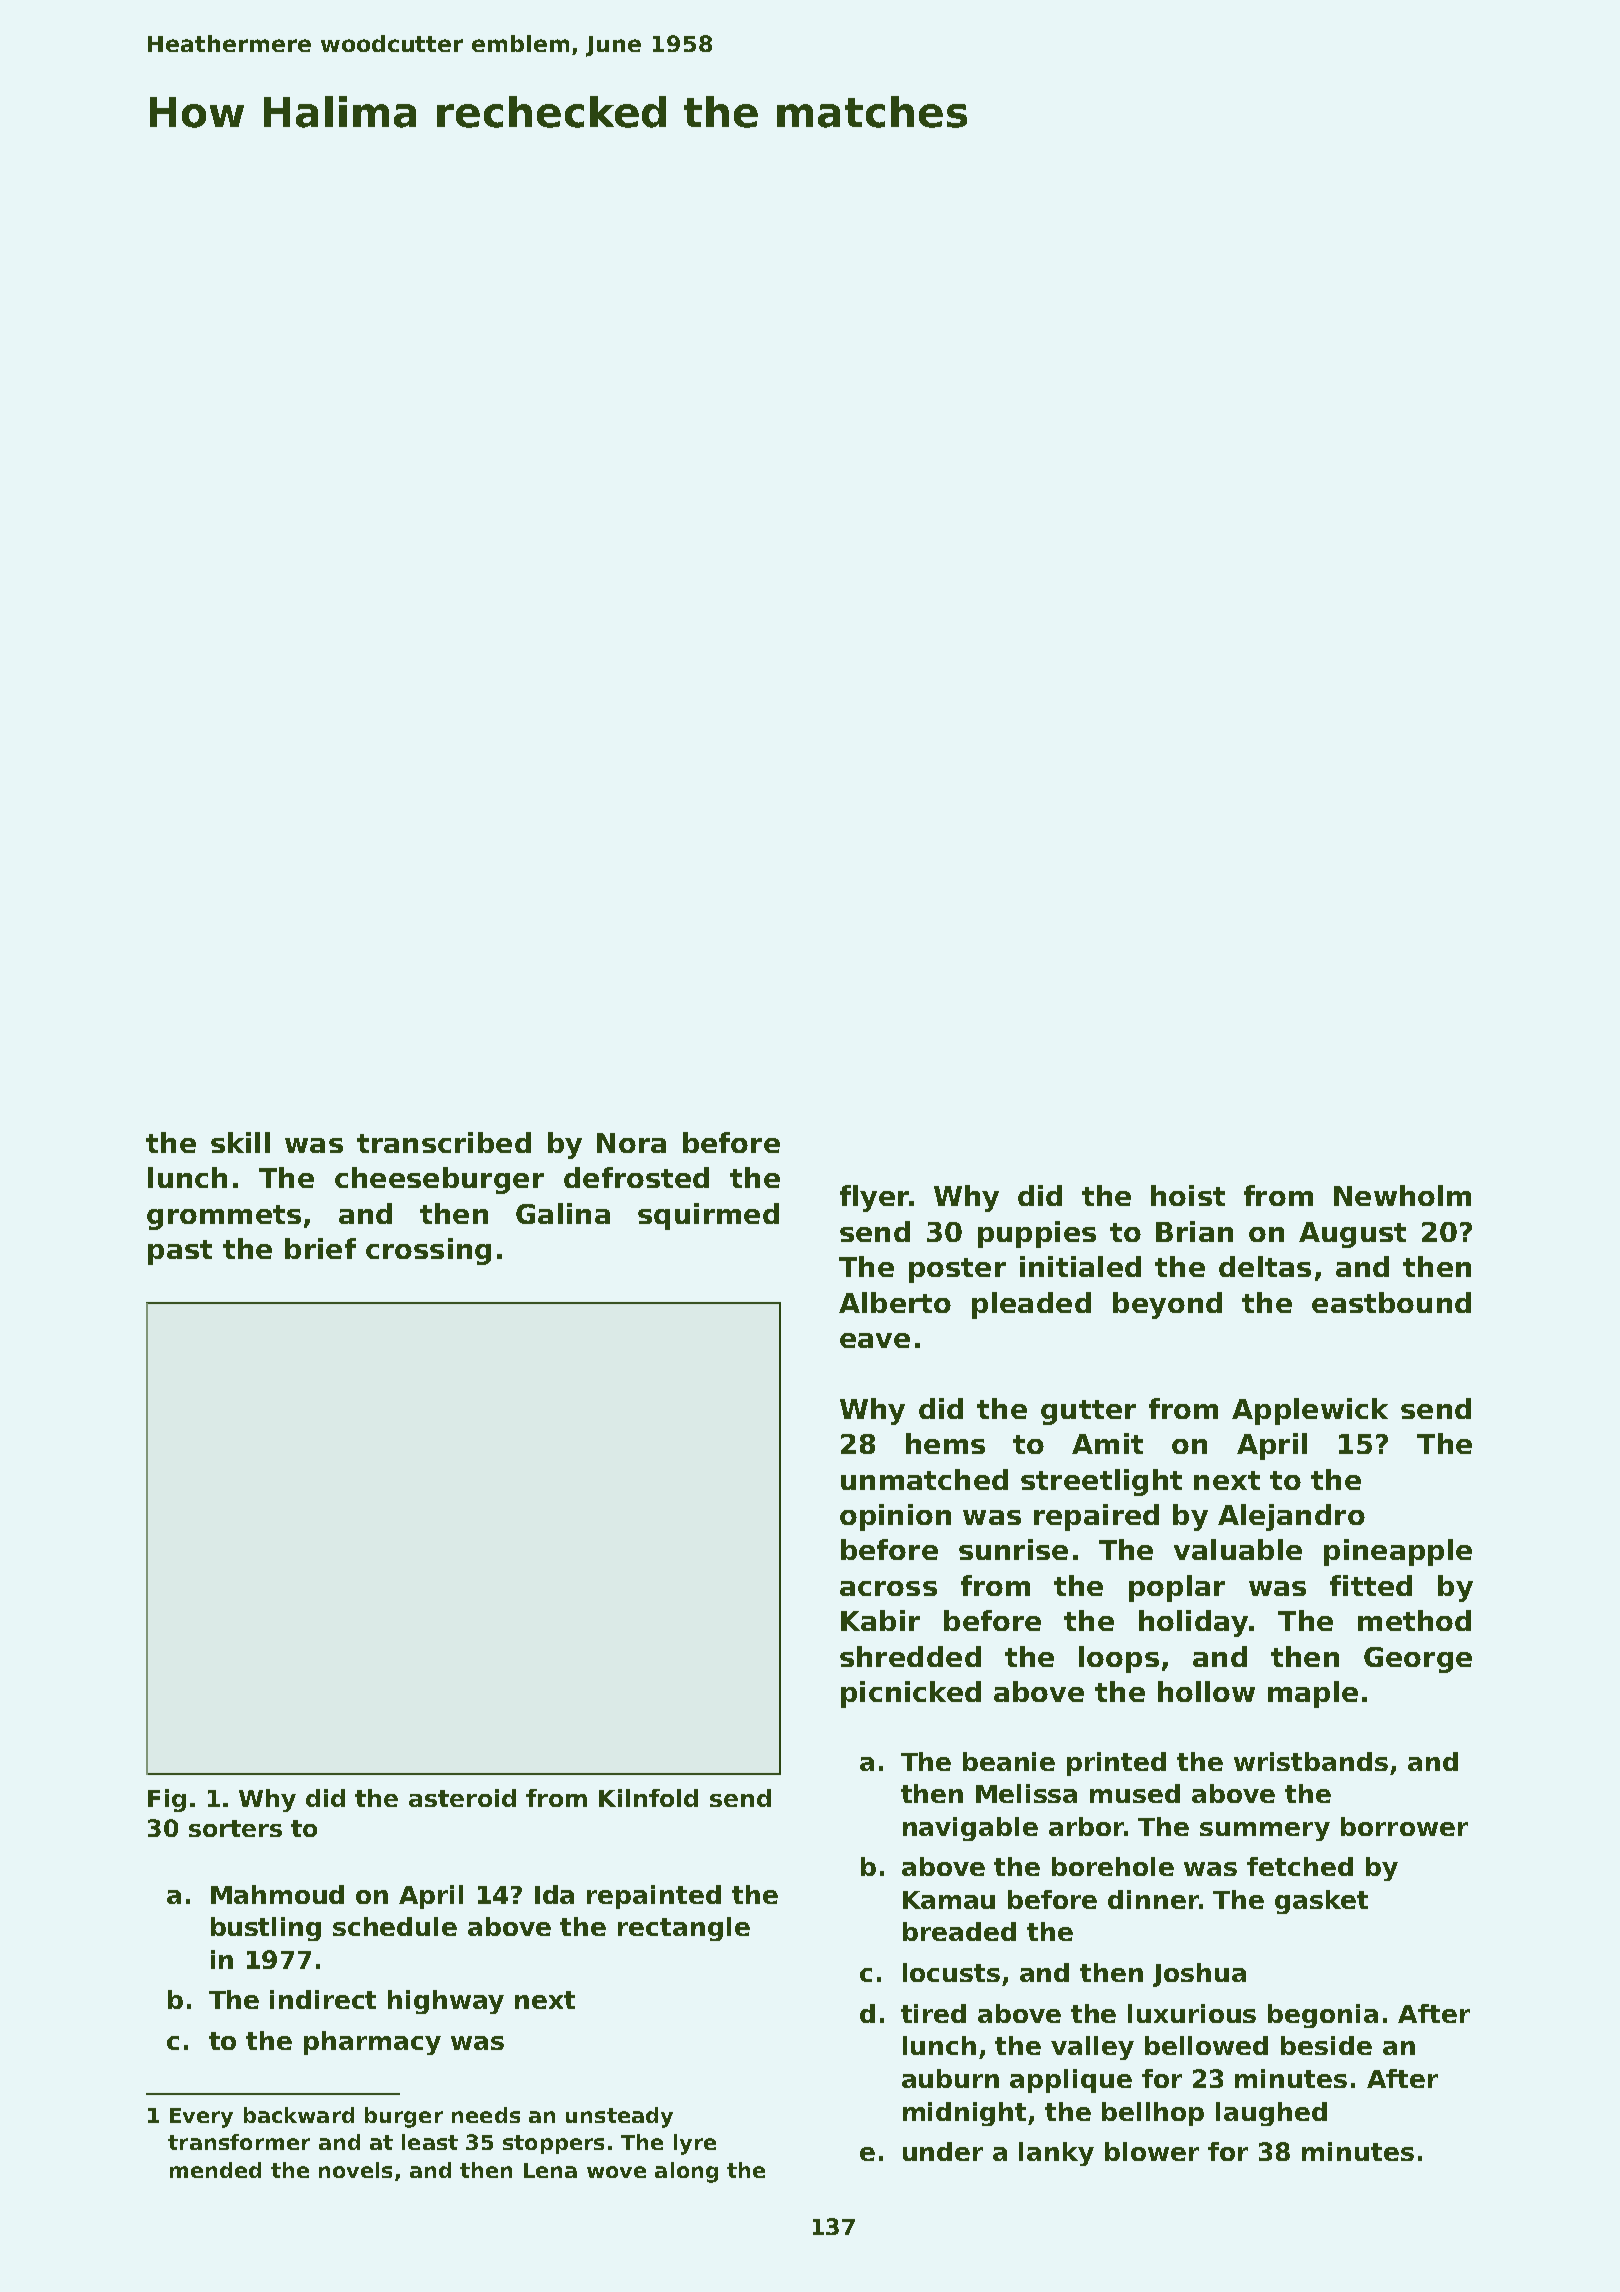 Image resolution: width=1620 pixels, height=2292 pixels. What do you see at coordinates (1206, 1691) in the screenshot?
I see `hollow` at bounding box center [1206, 1691].
